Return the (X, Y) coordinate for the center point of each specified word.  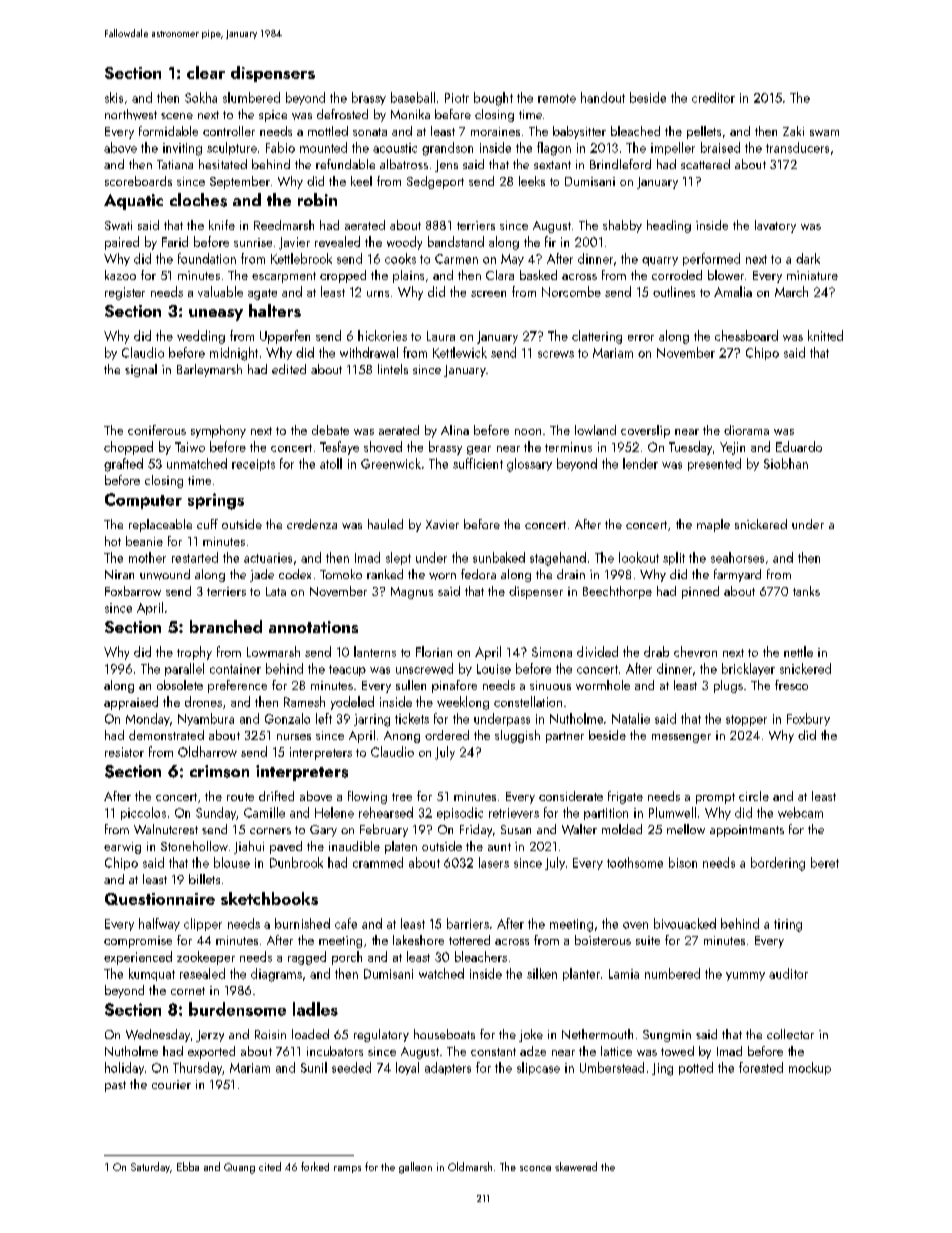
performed (711, 259)
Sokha (201, 97)
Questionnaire (160, 899)
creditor (713, 97)
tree (402, 797)
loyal (407, 1068)
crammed (378, 862)
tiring (788, 925)
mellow (686, 829)
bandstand (456, 241)
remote (557, 98)
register (125, 293)
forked (315, 1166)
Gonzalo (287, 718)
